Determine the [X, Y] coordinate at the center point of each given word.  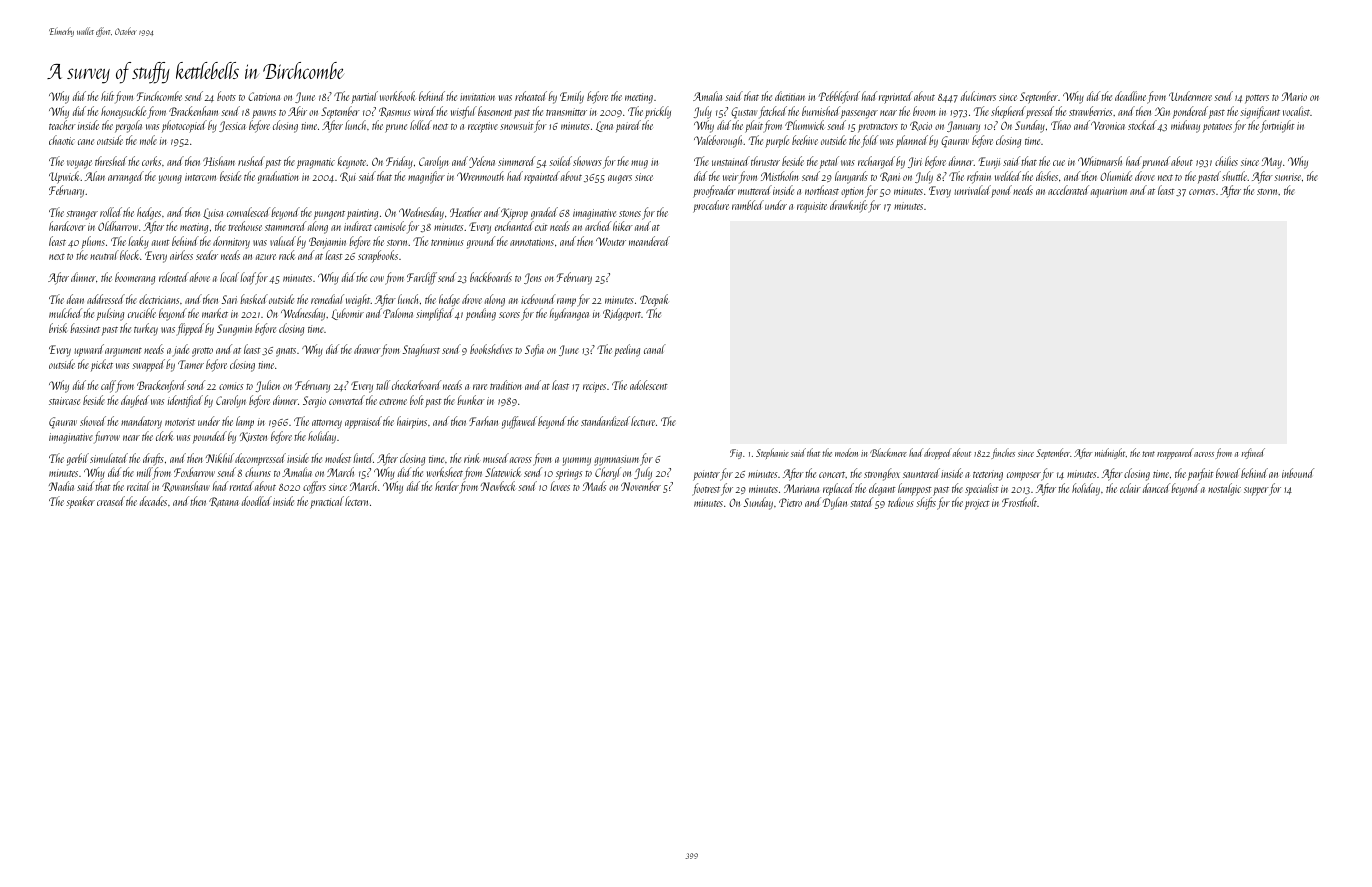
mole [148, 140]
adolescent [649, 385]
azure [266, 257]
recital [139, 486]
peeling [627, 350]
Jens [533, 278]
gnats [286, 352]
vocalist [1296, 111]
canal [655, 349]
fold [869, 141]
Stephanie [772, 453]
